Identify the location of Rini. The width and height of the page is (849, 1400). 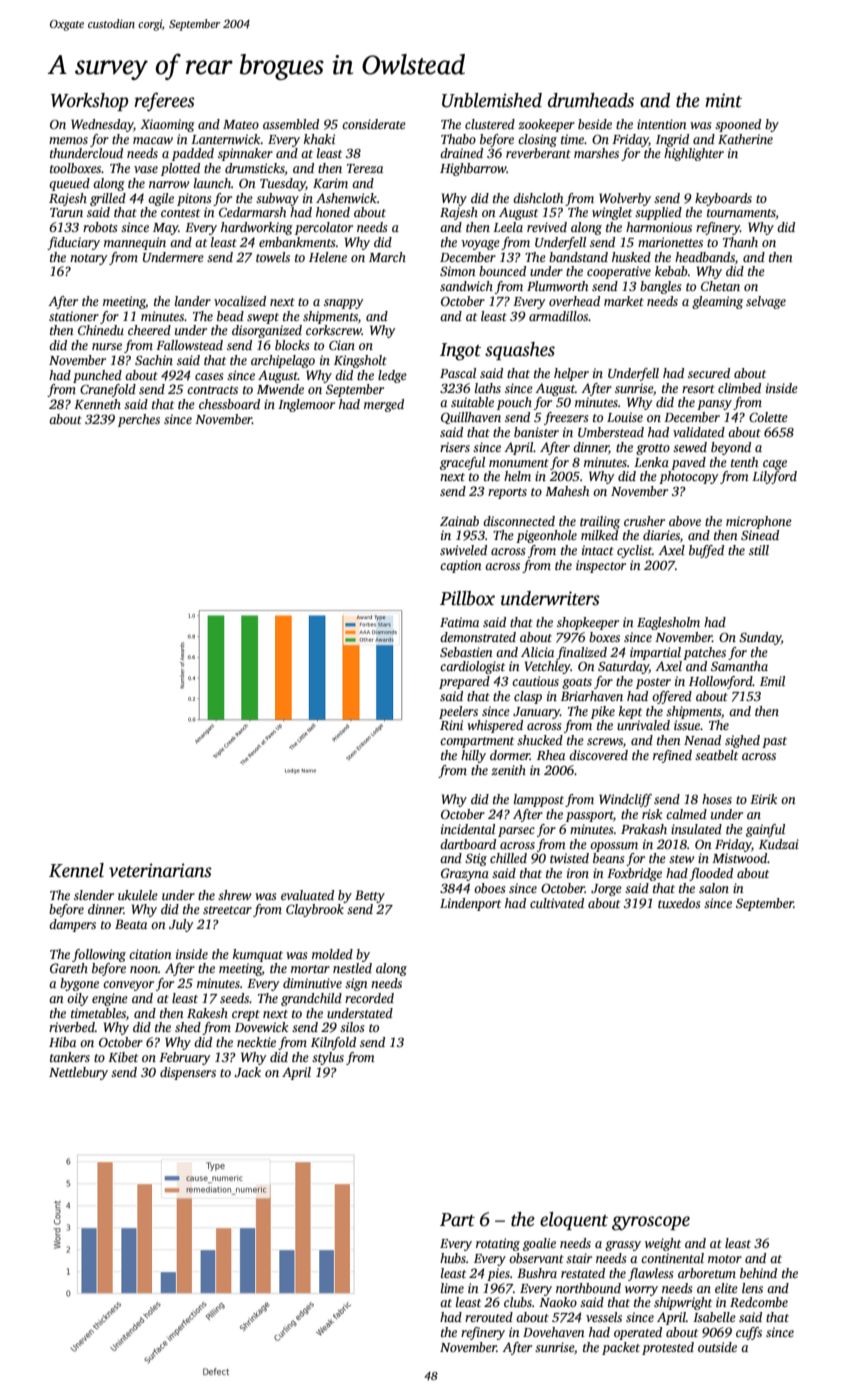
(451, 725).
